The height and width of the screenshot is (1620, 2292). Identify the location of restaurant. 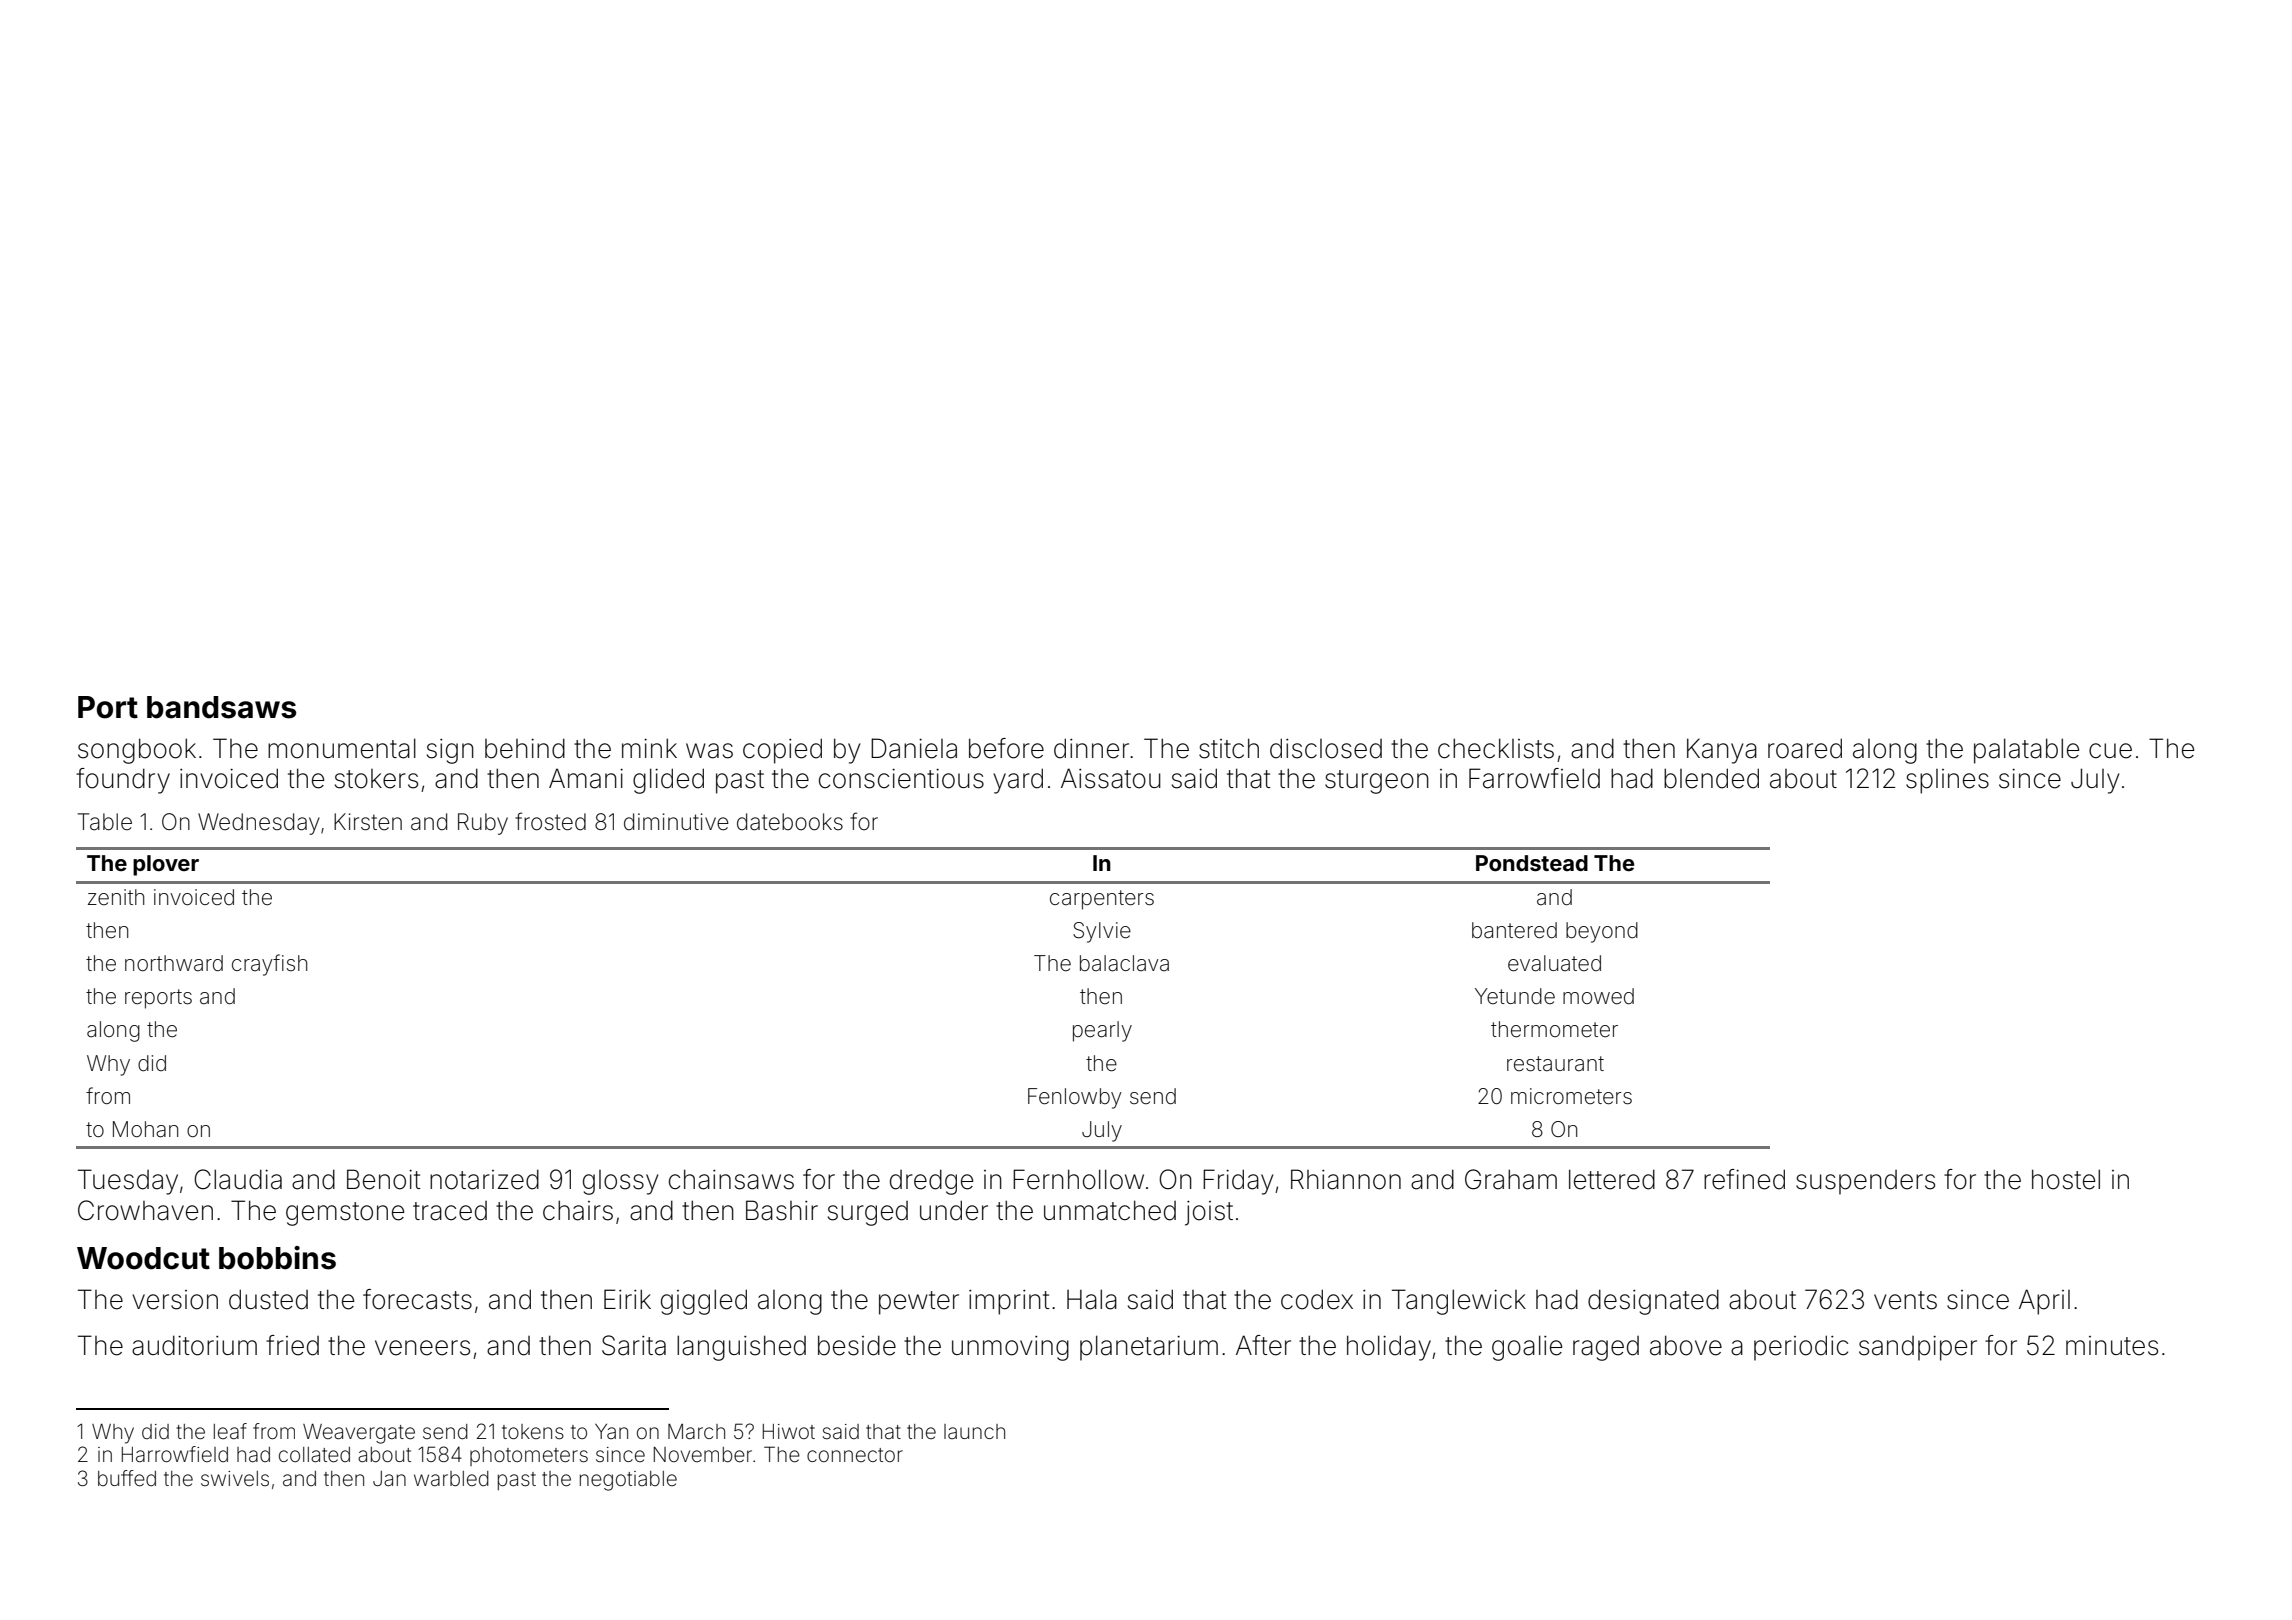
(1555, 1064).
